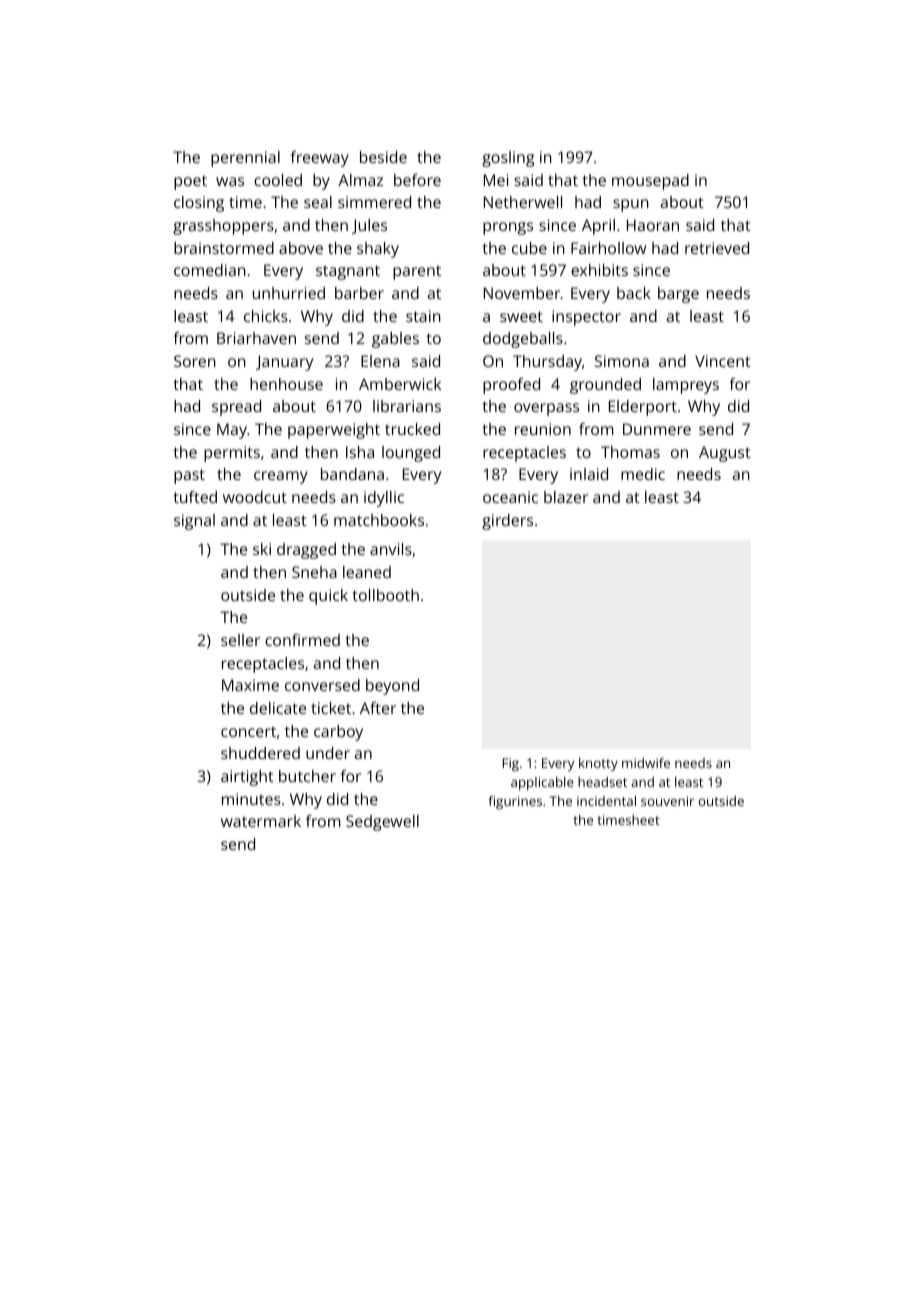  I want to click on gables, so click(395, 340).
